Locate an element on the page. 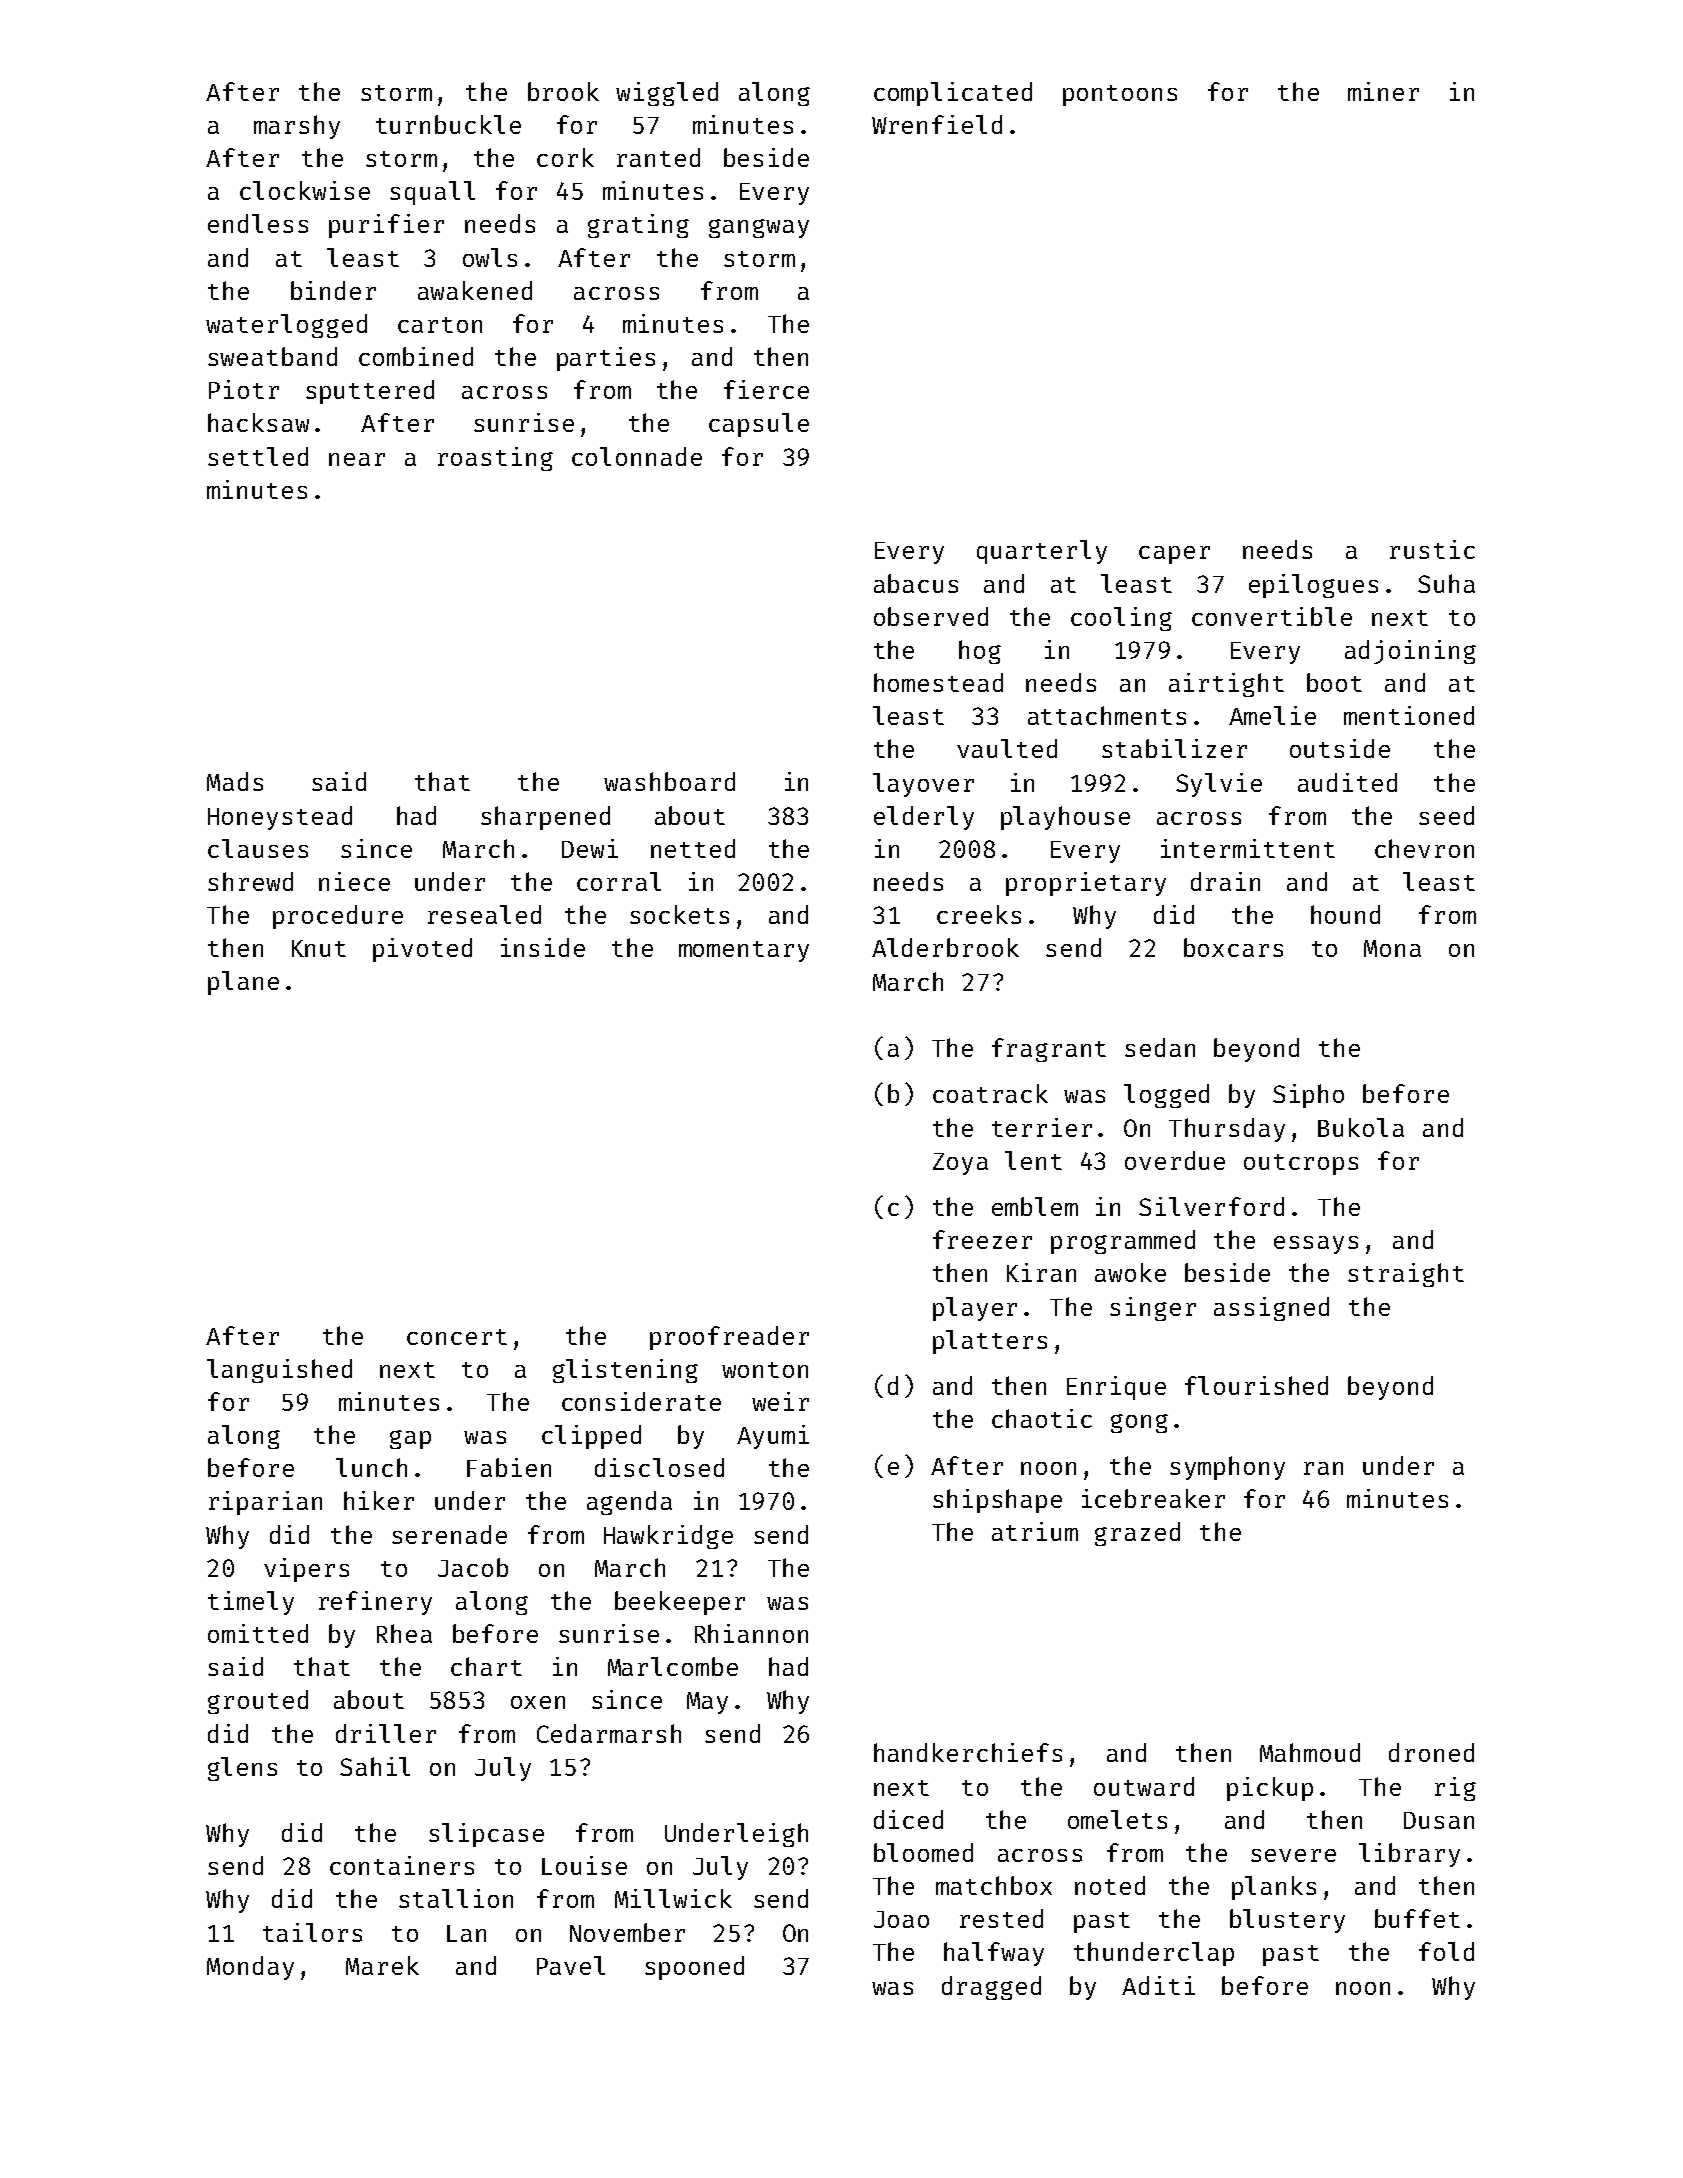  proofreader is located at coordinates (729, 1338).
